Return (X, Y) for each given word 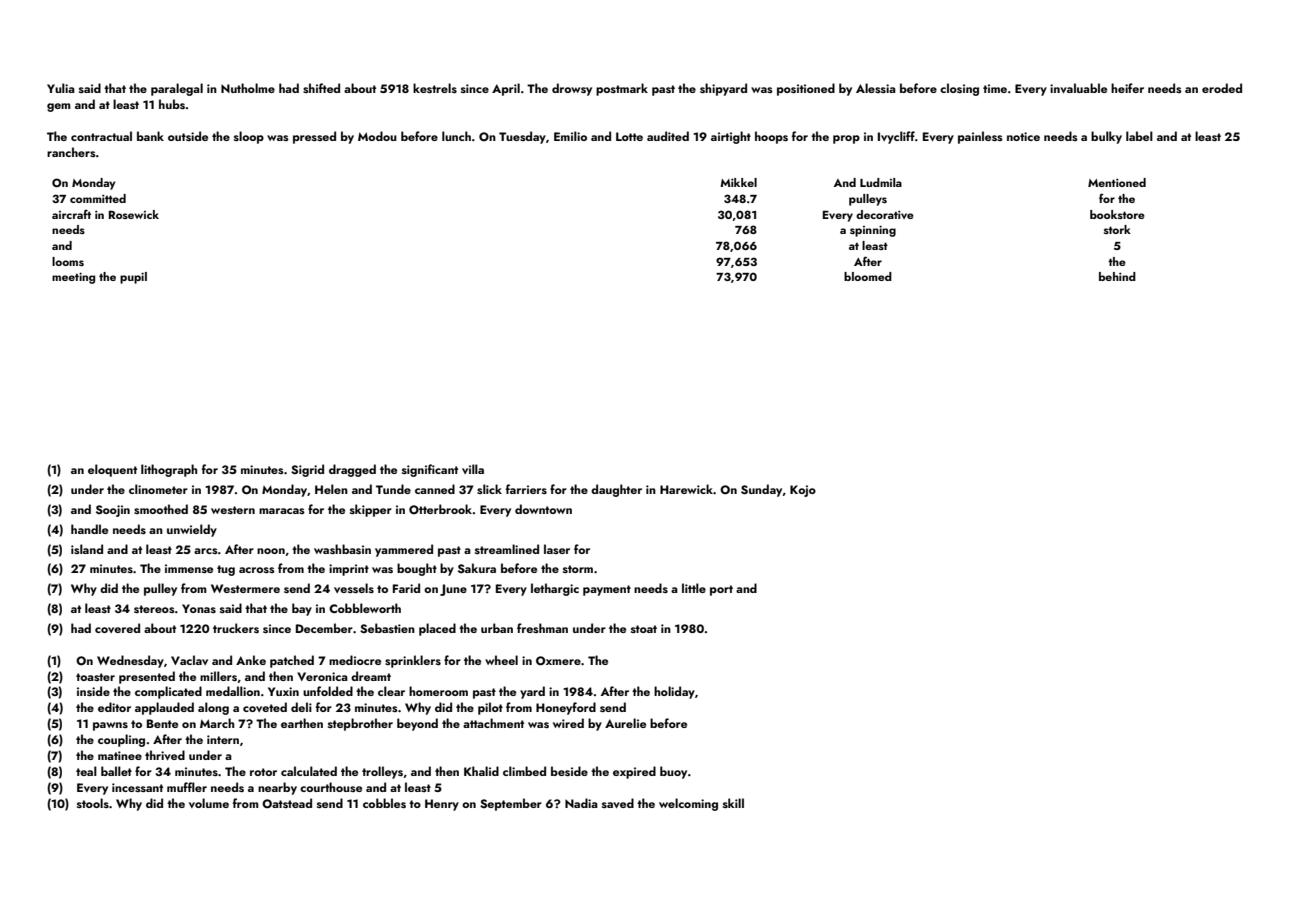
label (1139, 136)
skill (733, 803)
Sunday (761, 490)
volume (209, 803)
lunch (456, 136)
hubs (172, 104)
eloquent (112, 470)
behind (1117, 276)
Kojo (803, 491)
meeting (73, 278)
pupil (133, 278)
